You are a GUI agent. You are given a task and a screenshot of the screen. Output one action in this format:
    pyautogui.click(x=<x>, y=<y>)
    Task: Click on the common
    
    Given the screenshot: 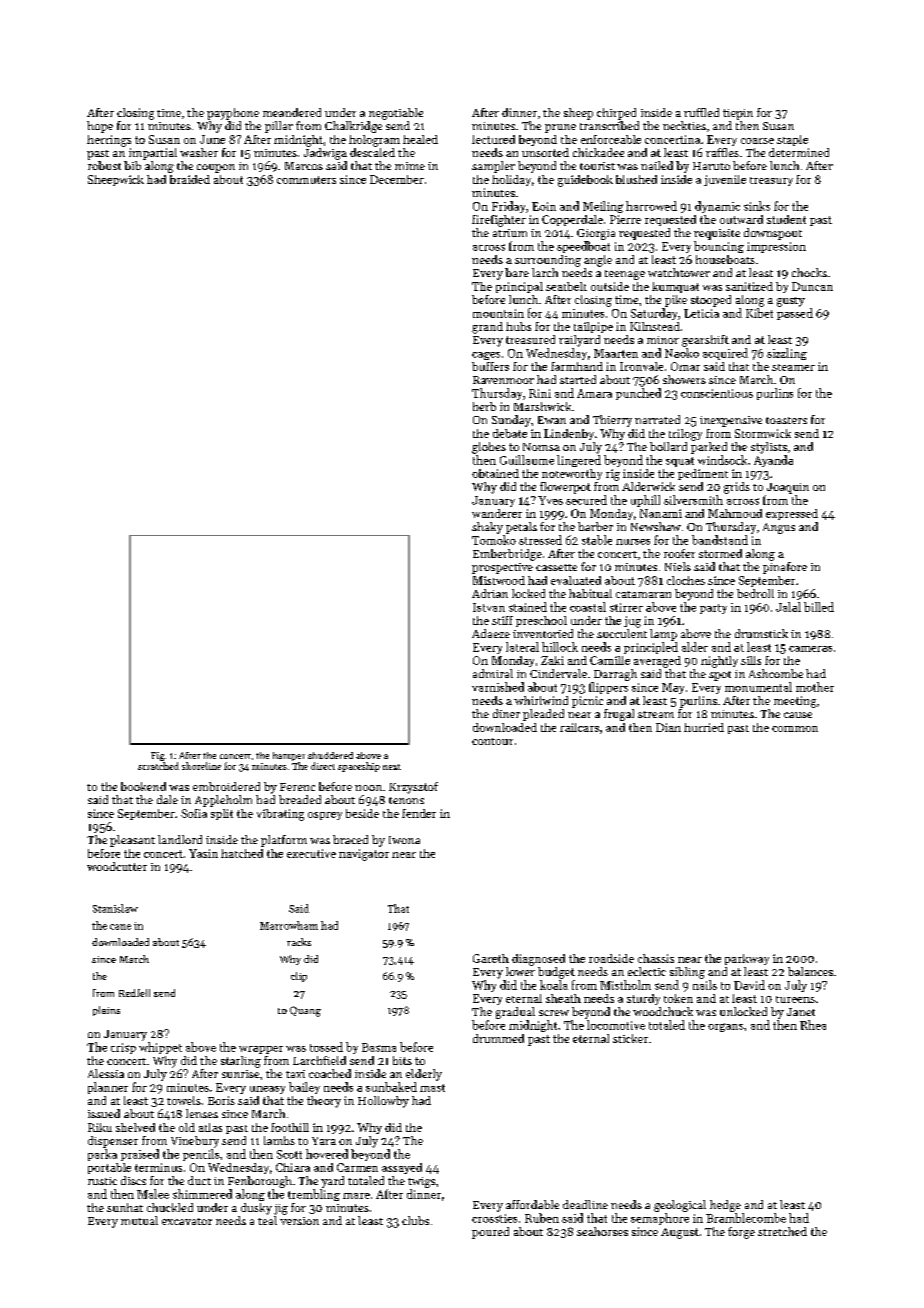 What is the action you would take?
    pyautogui.click(x=795, y=729)
